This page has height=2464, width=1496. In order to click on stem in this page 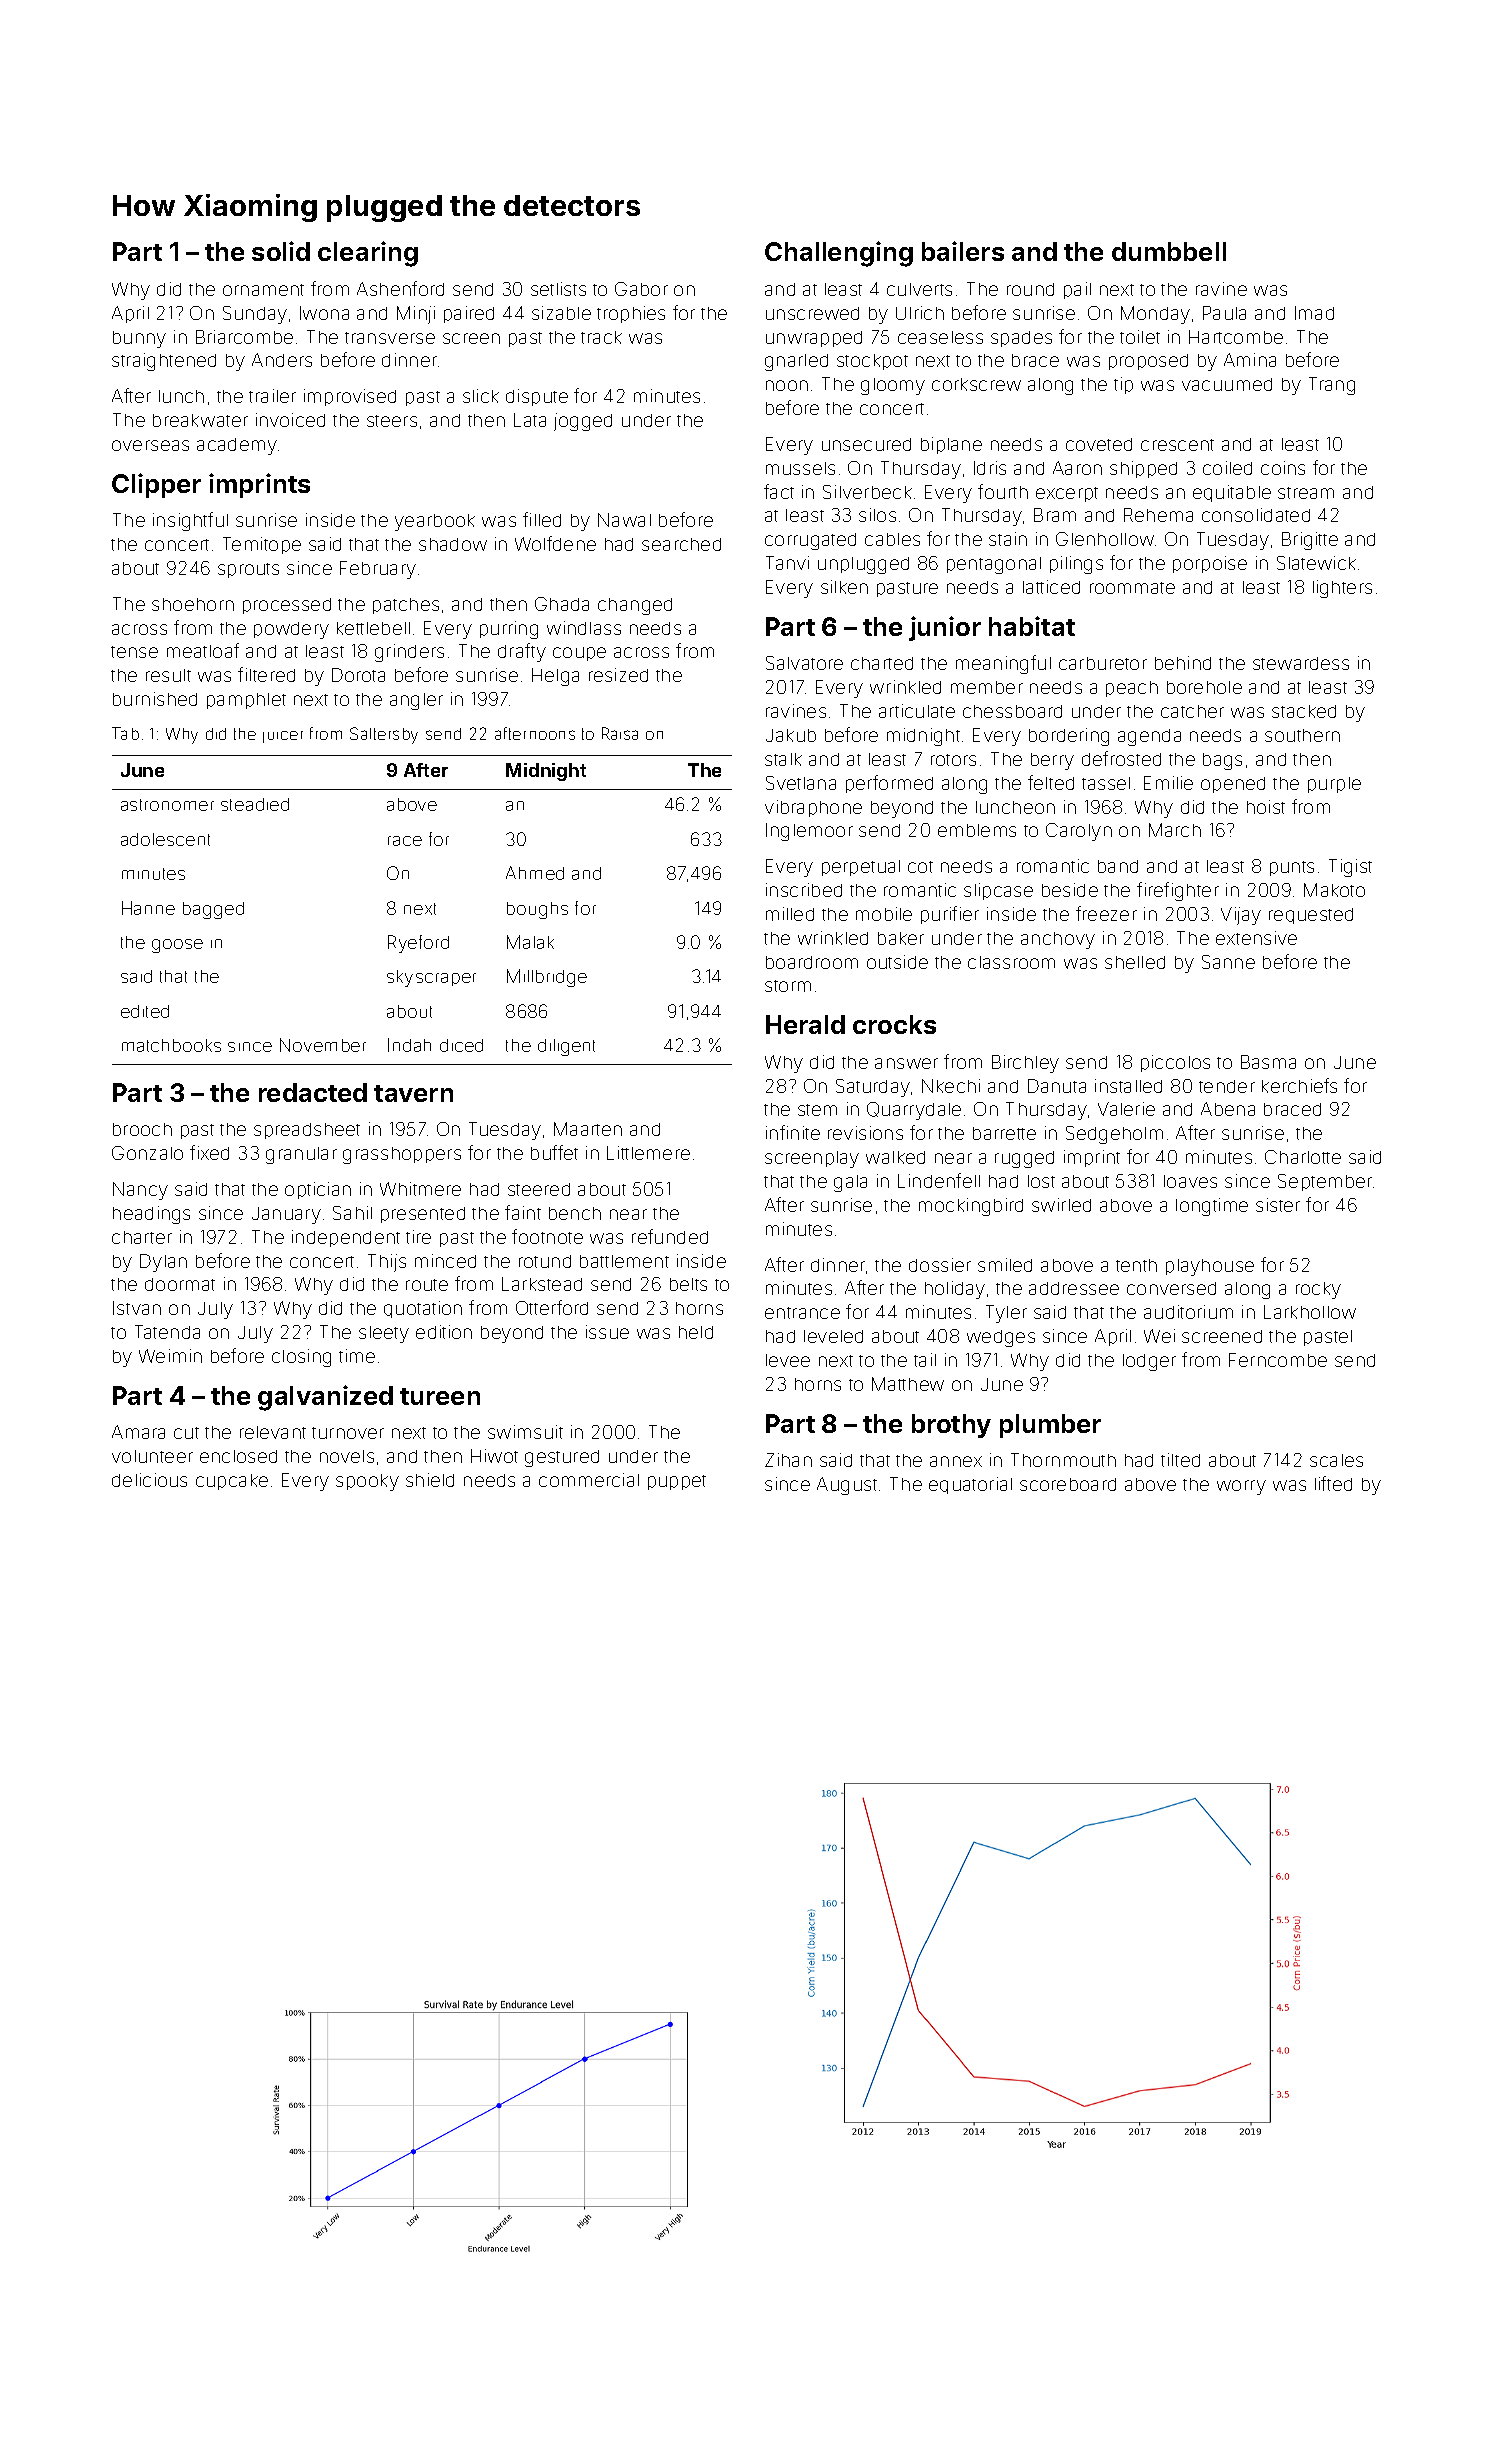, I will do `click(817, 1110)`.
